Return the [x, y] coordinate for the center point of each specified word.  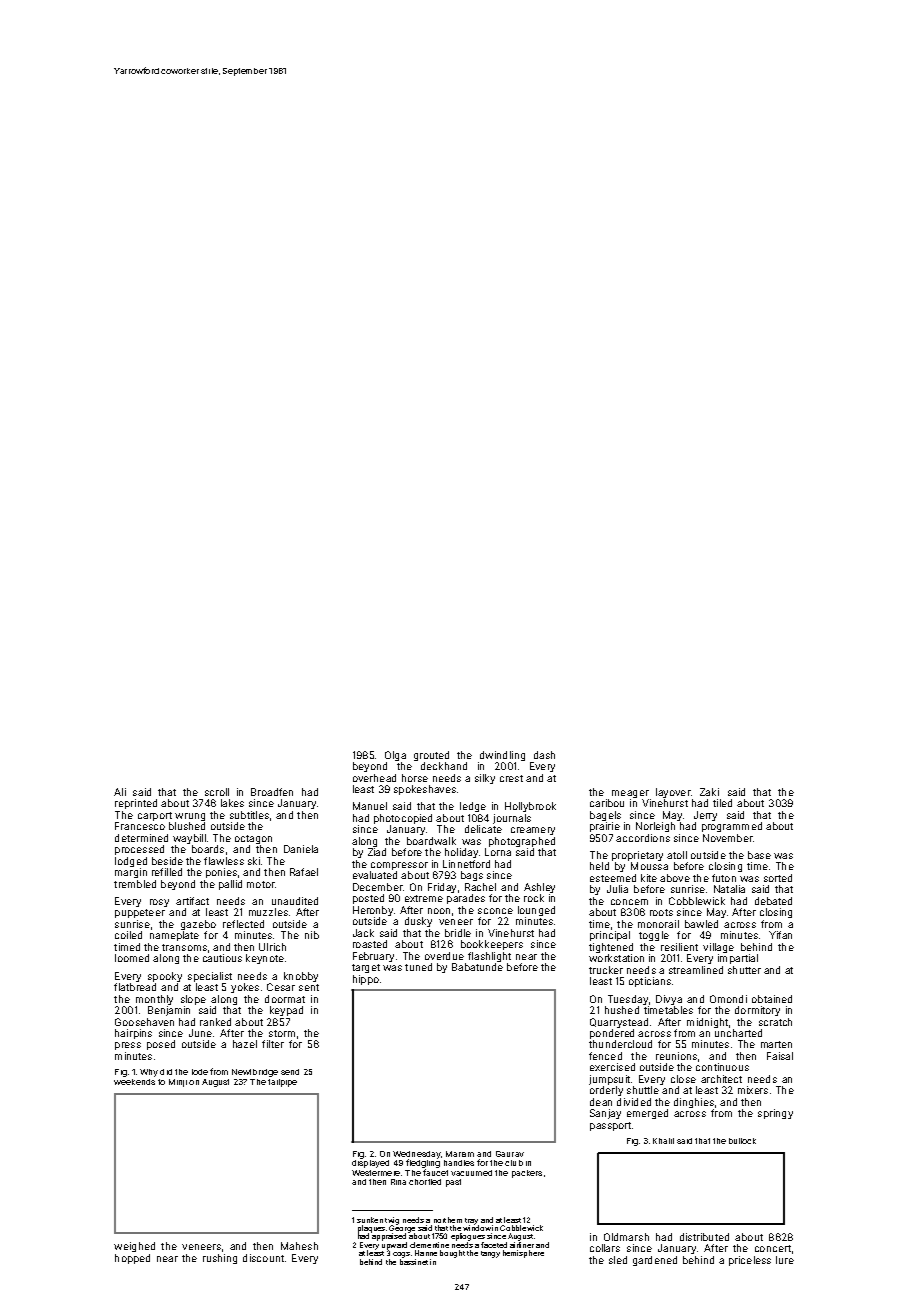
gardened [655, 1261]
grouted [431, 756]
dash [544, 755]
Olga [395, 756]
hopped [132, 1259]
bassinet [414, 1262]
